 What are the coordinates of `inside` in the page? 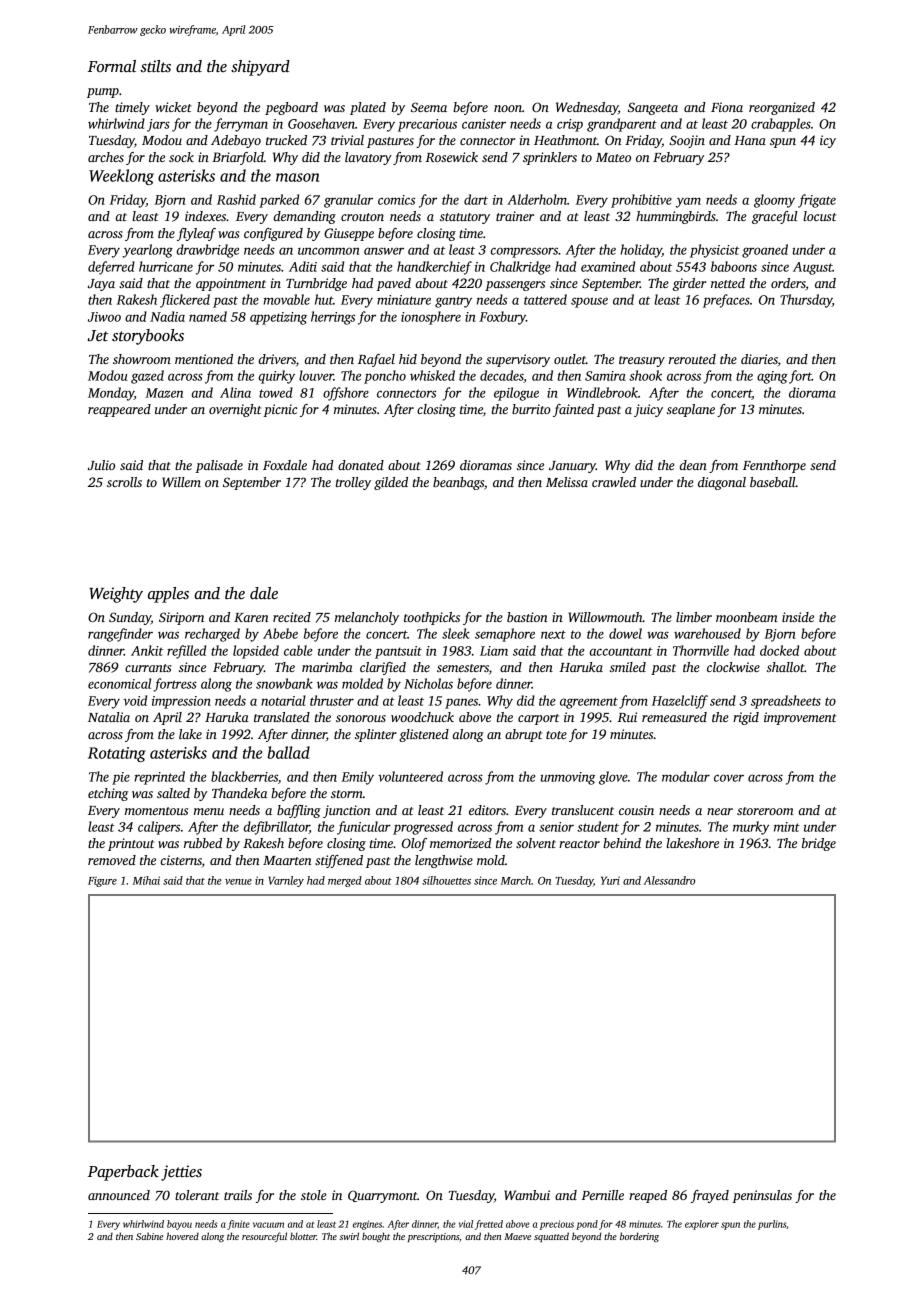 It's located at (798, 617).
